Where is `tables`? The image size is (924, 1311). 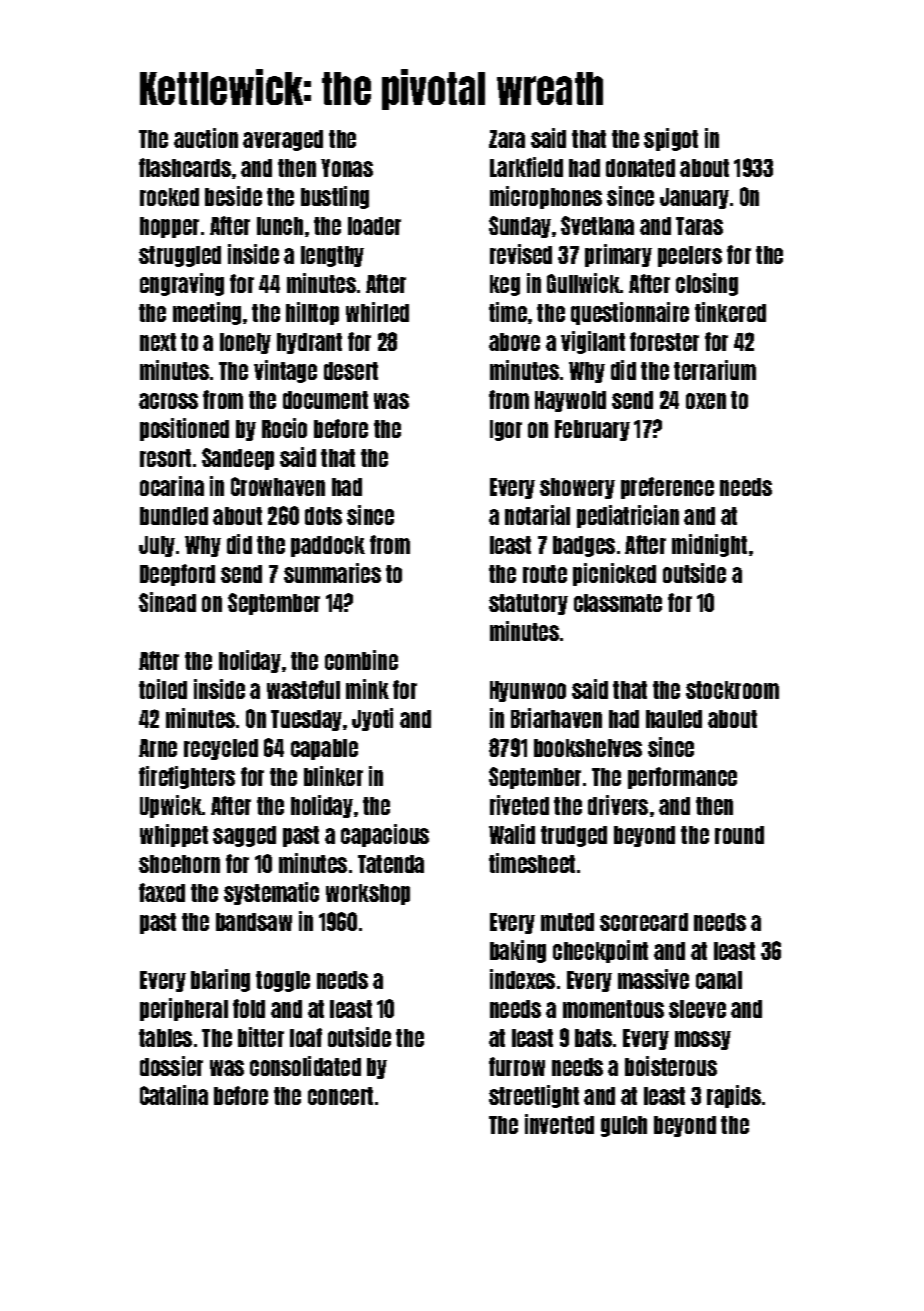
tables is located at coordinates (165, 1038).
